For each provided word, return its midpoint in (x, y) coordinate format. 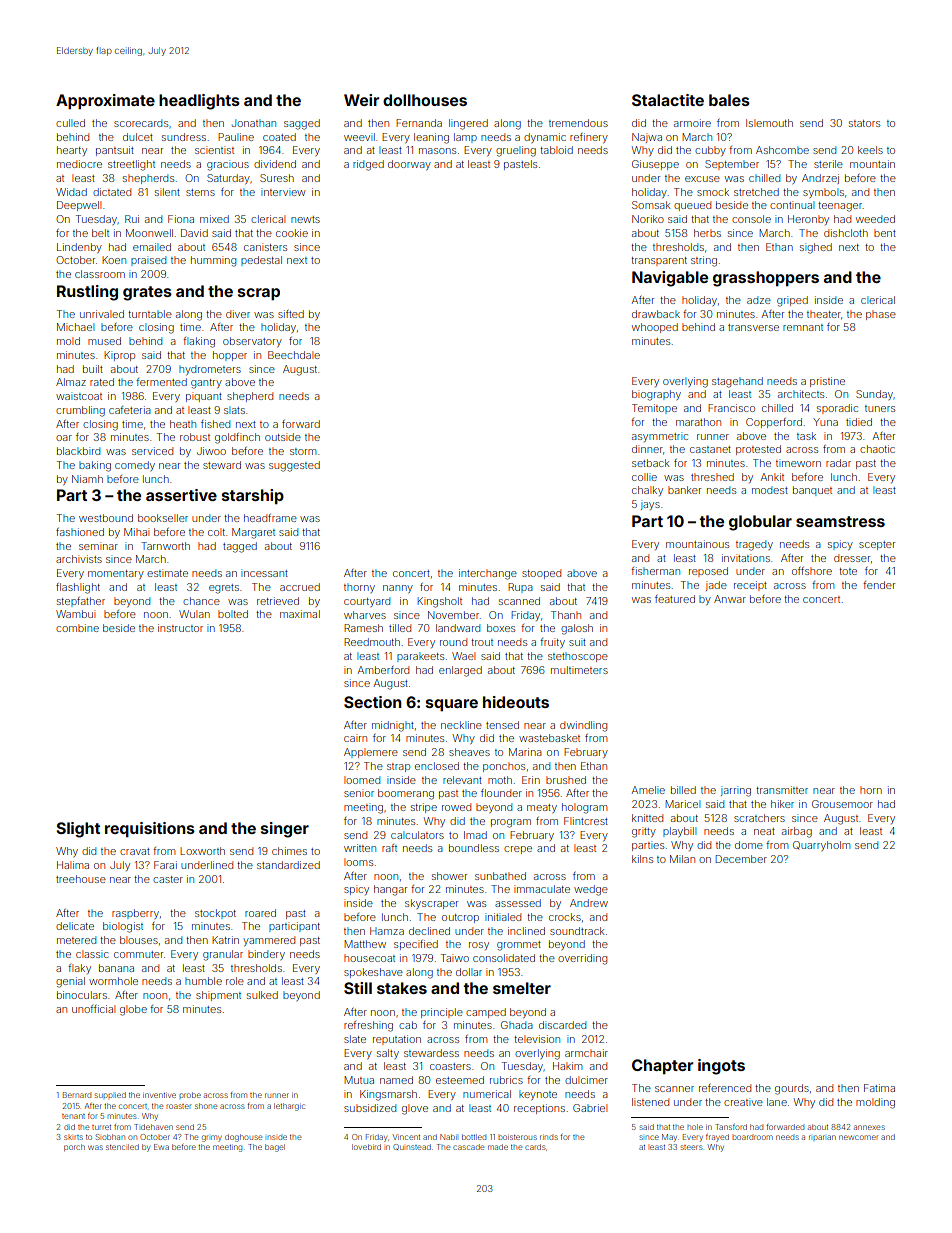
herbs (707, 233)
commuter (138, 954)
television (537, 1039)
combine (77, 628)
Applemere (371, 753)
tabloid (556, 150)
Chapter (662, 1066)
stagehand (737, 382)
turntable (150, 314)
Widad (71, 192)
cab (408, 1025)
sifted (291, 314)
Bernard (77, 1095)
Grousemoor (842, 804)
